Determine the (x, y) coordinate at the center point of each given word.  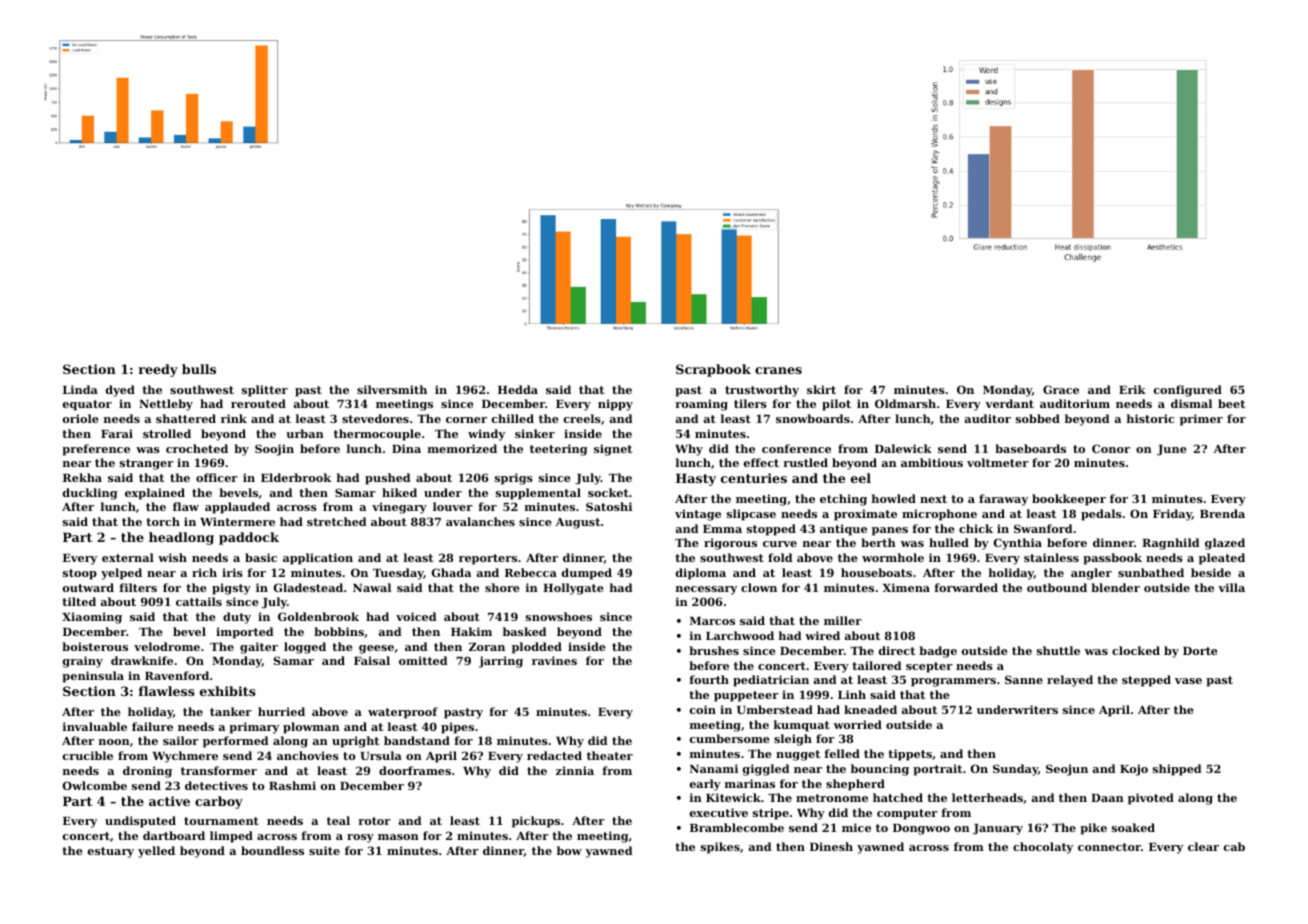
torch (163, 521)
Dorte (1200, 651)
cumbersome (730, 738)
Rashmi (292, 785)
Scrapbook (713, 370)
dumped (587, 574)
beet (1231, 403)
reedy (158, 370)
